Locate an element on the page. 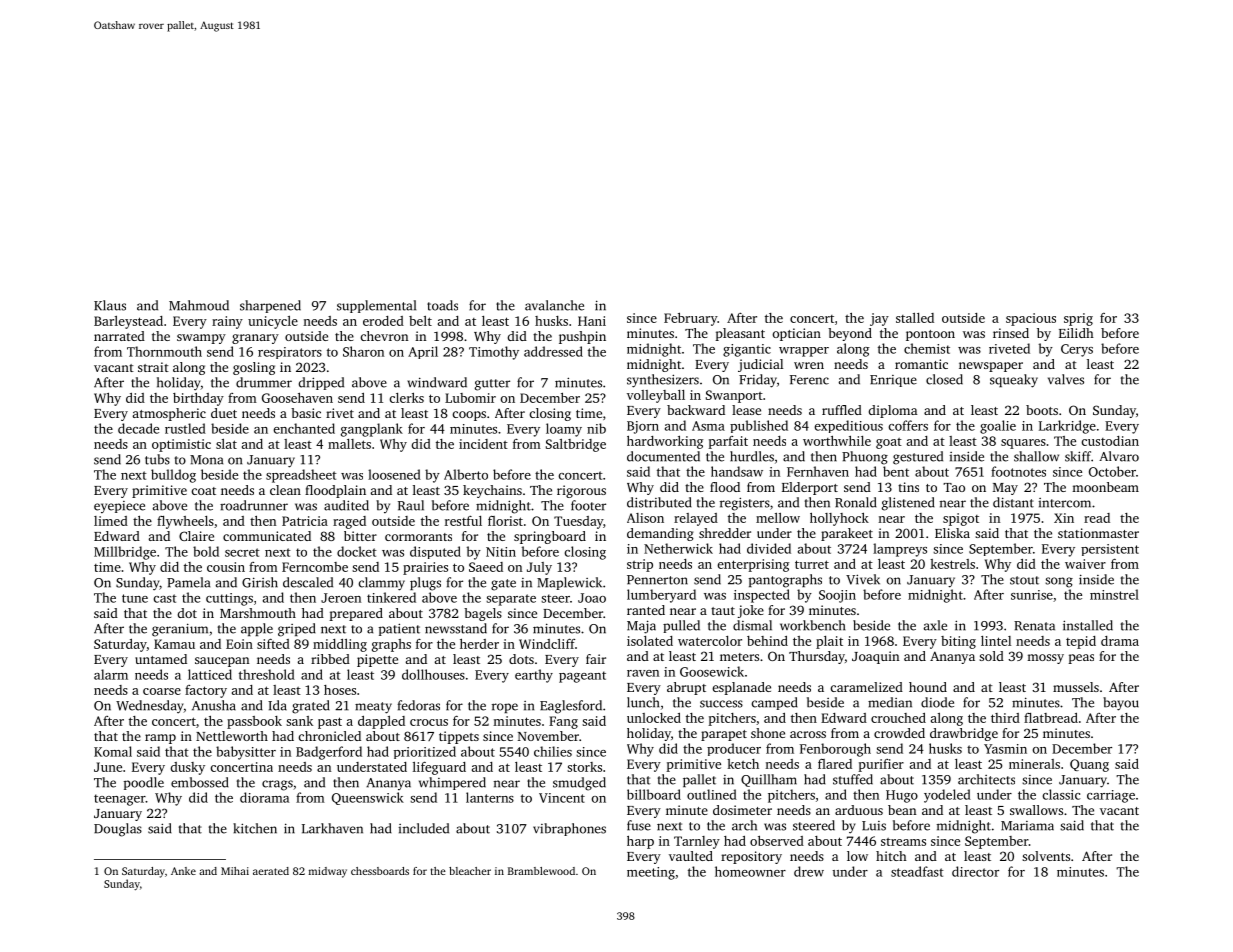 The height and width of the page is (952, 1233). Maja is located at coordinates (641, 627).
